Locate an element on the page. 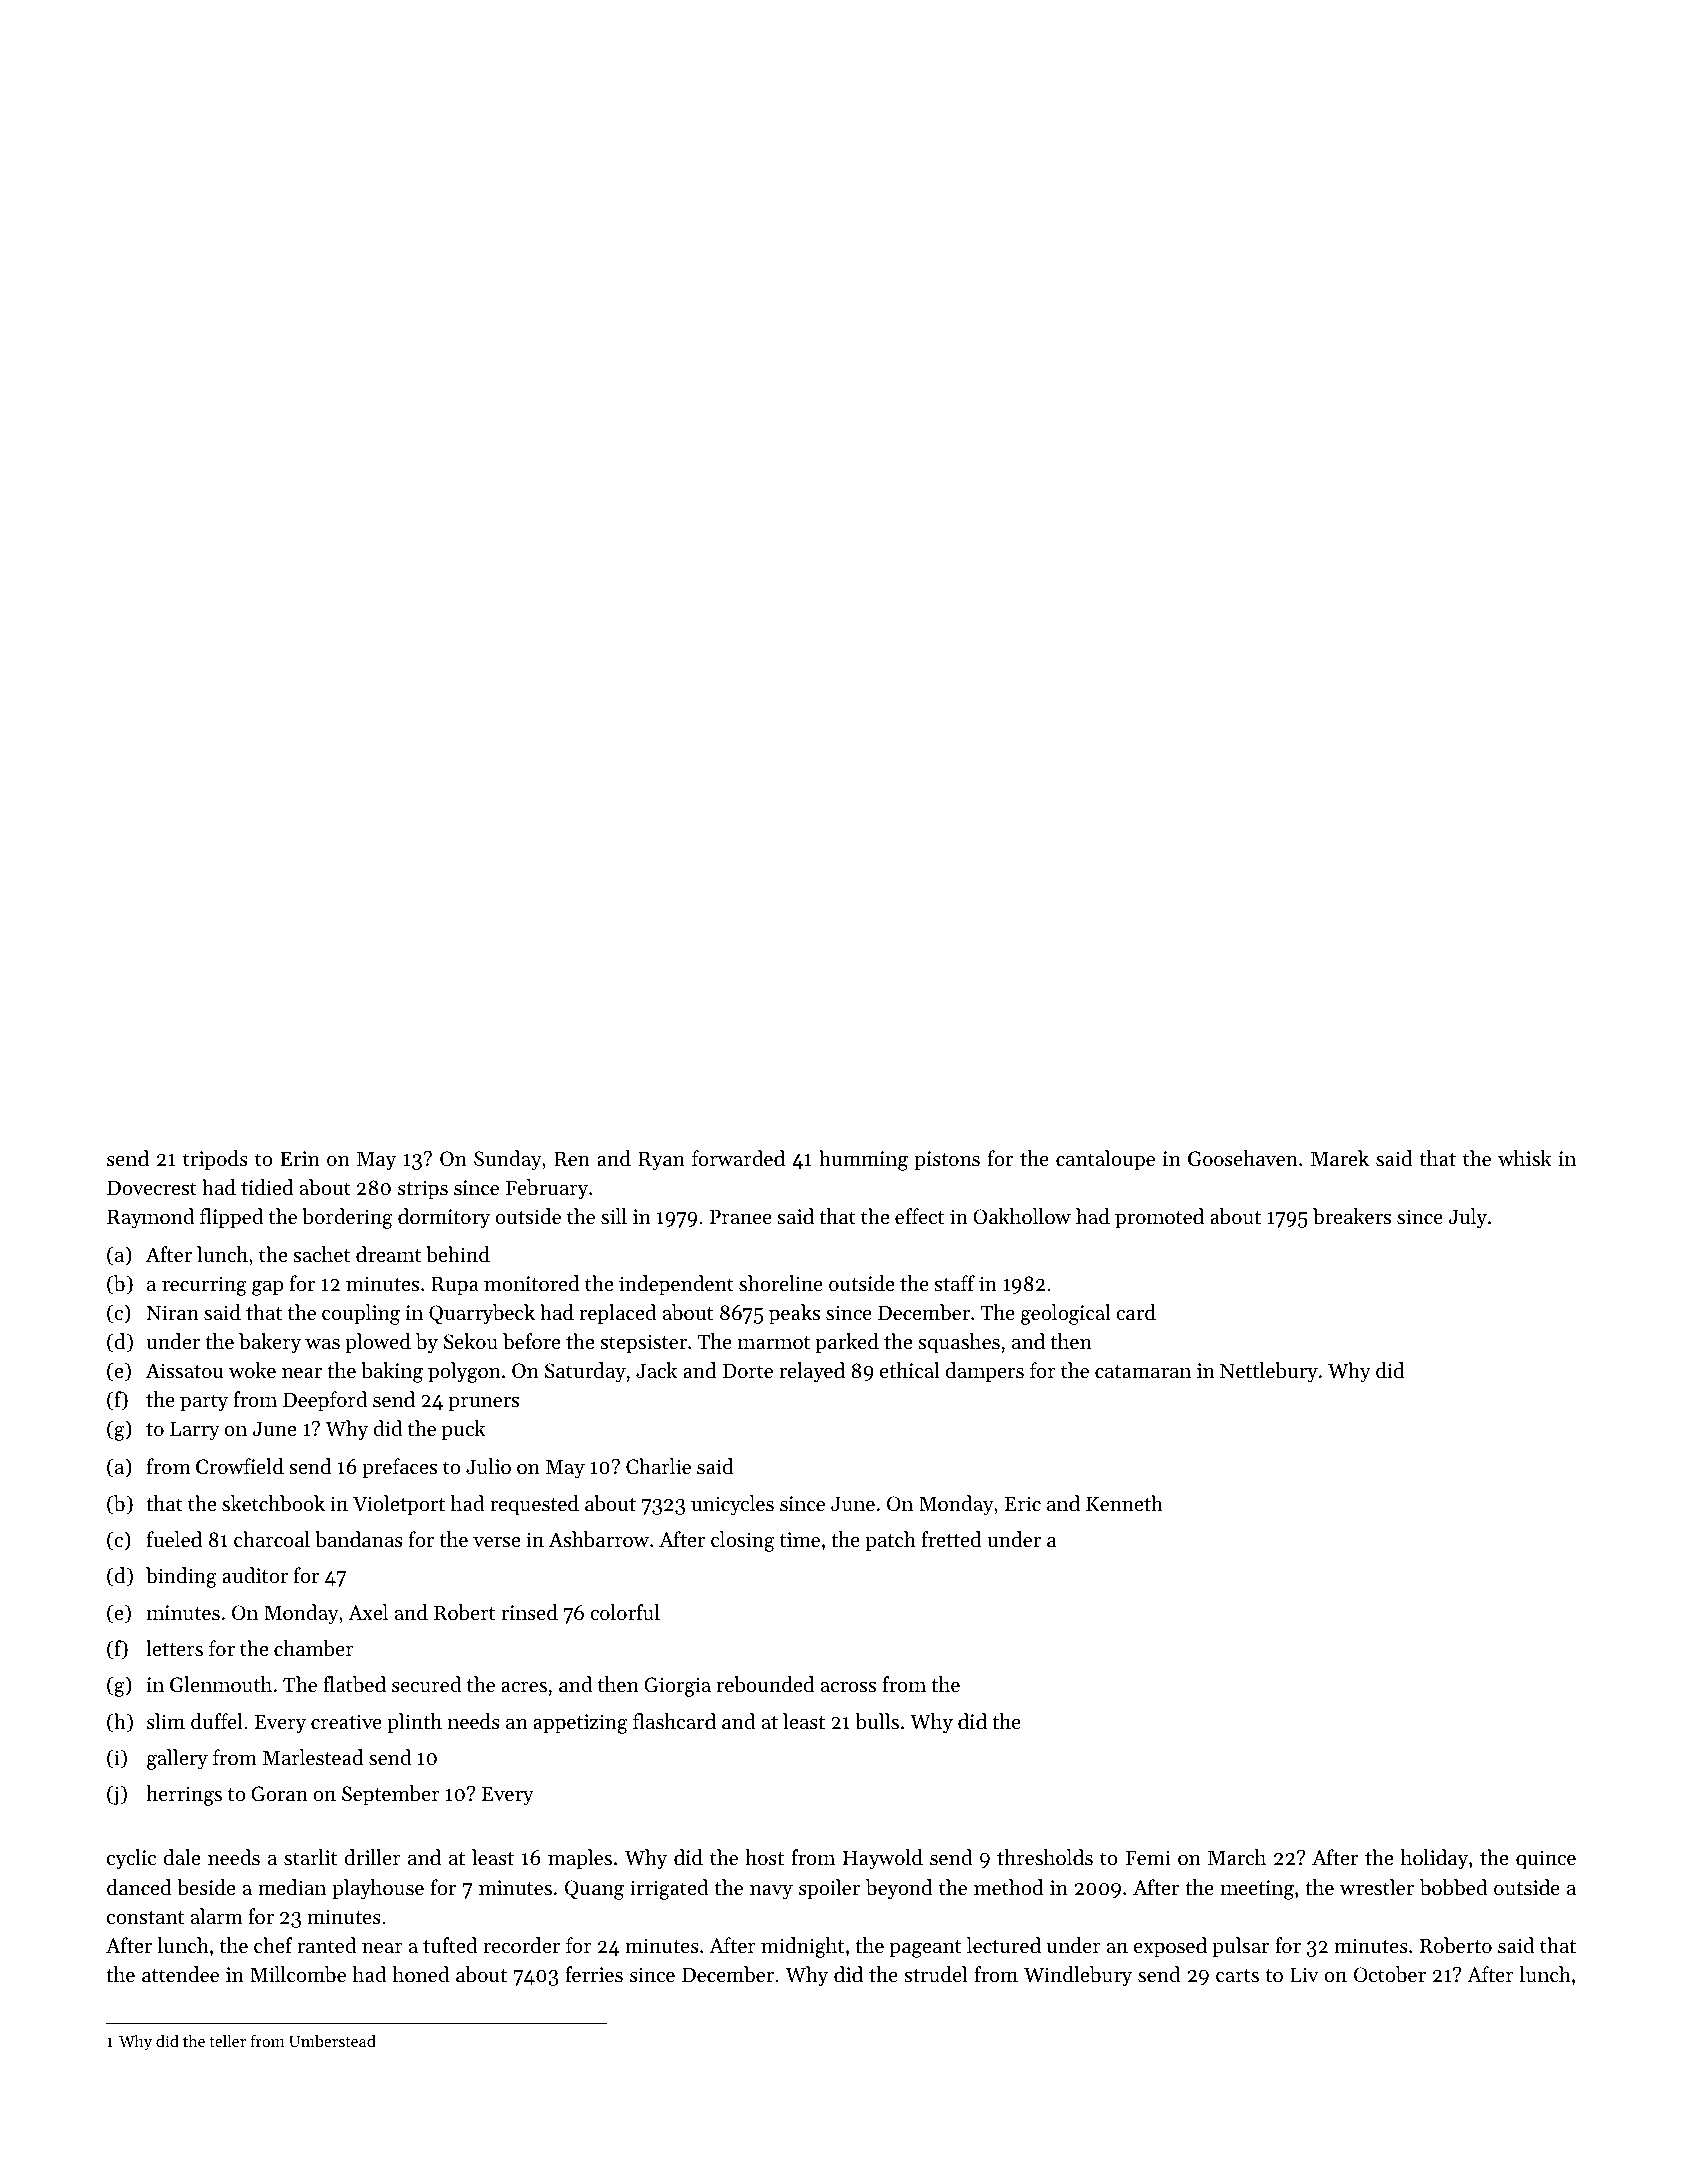  thresholds is located at coordinates (1045, 1857).
